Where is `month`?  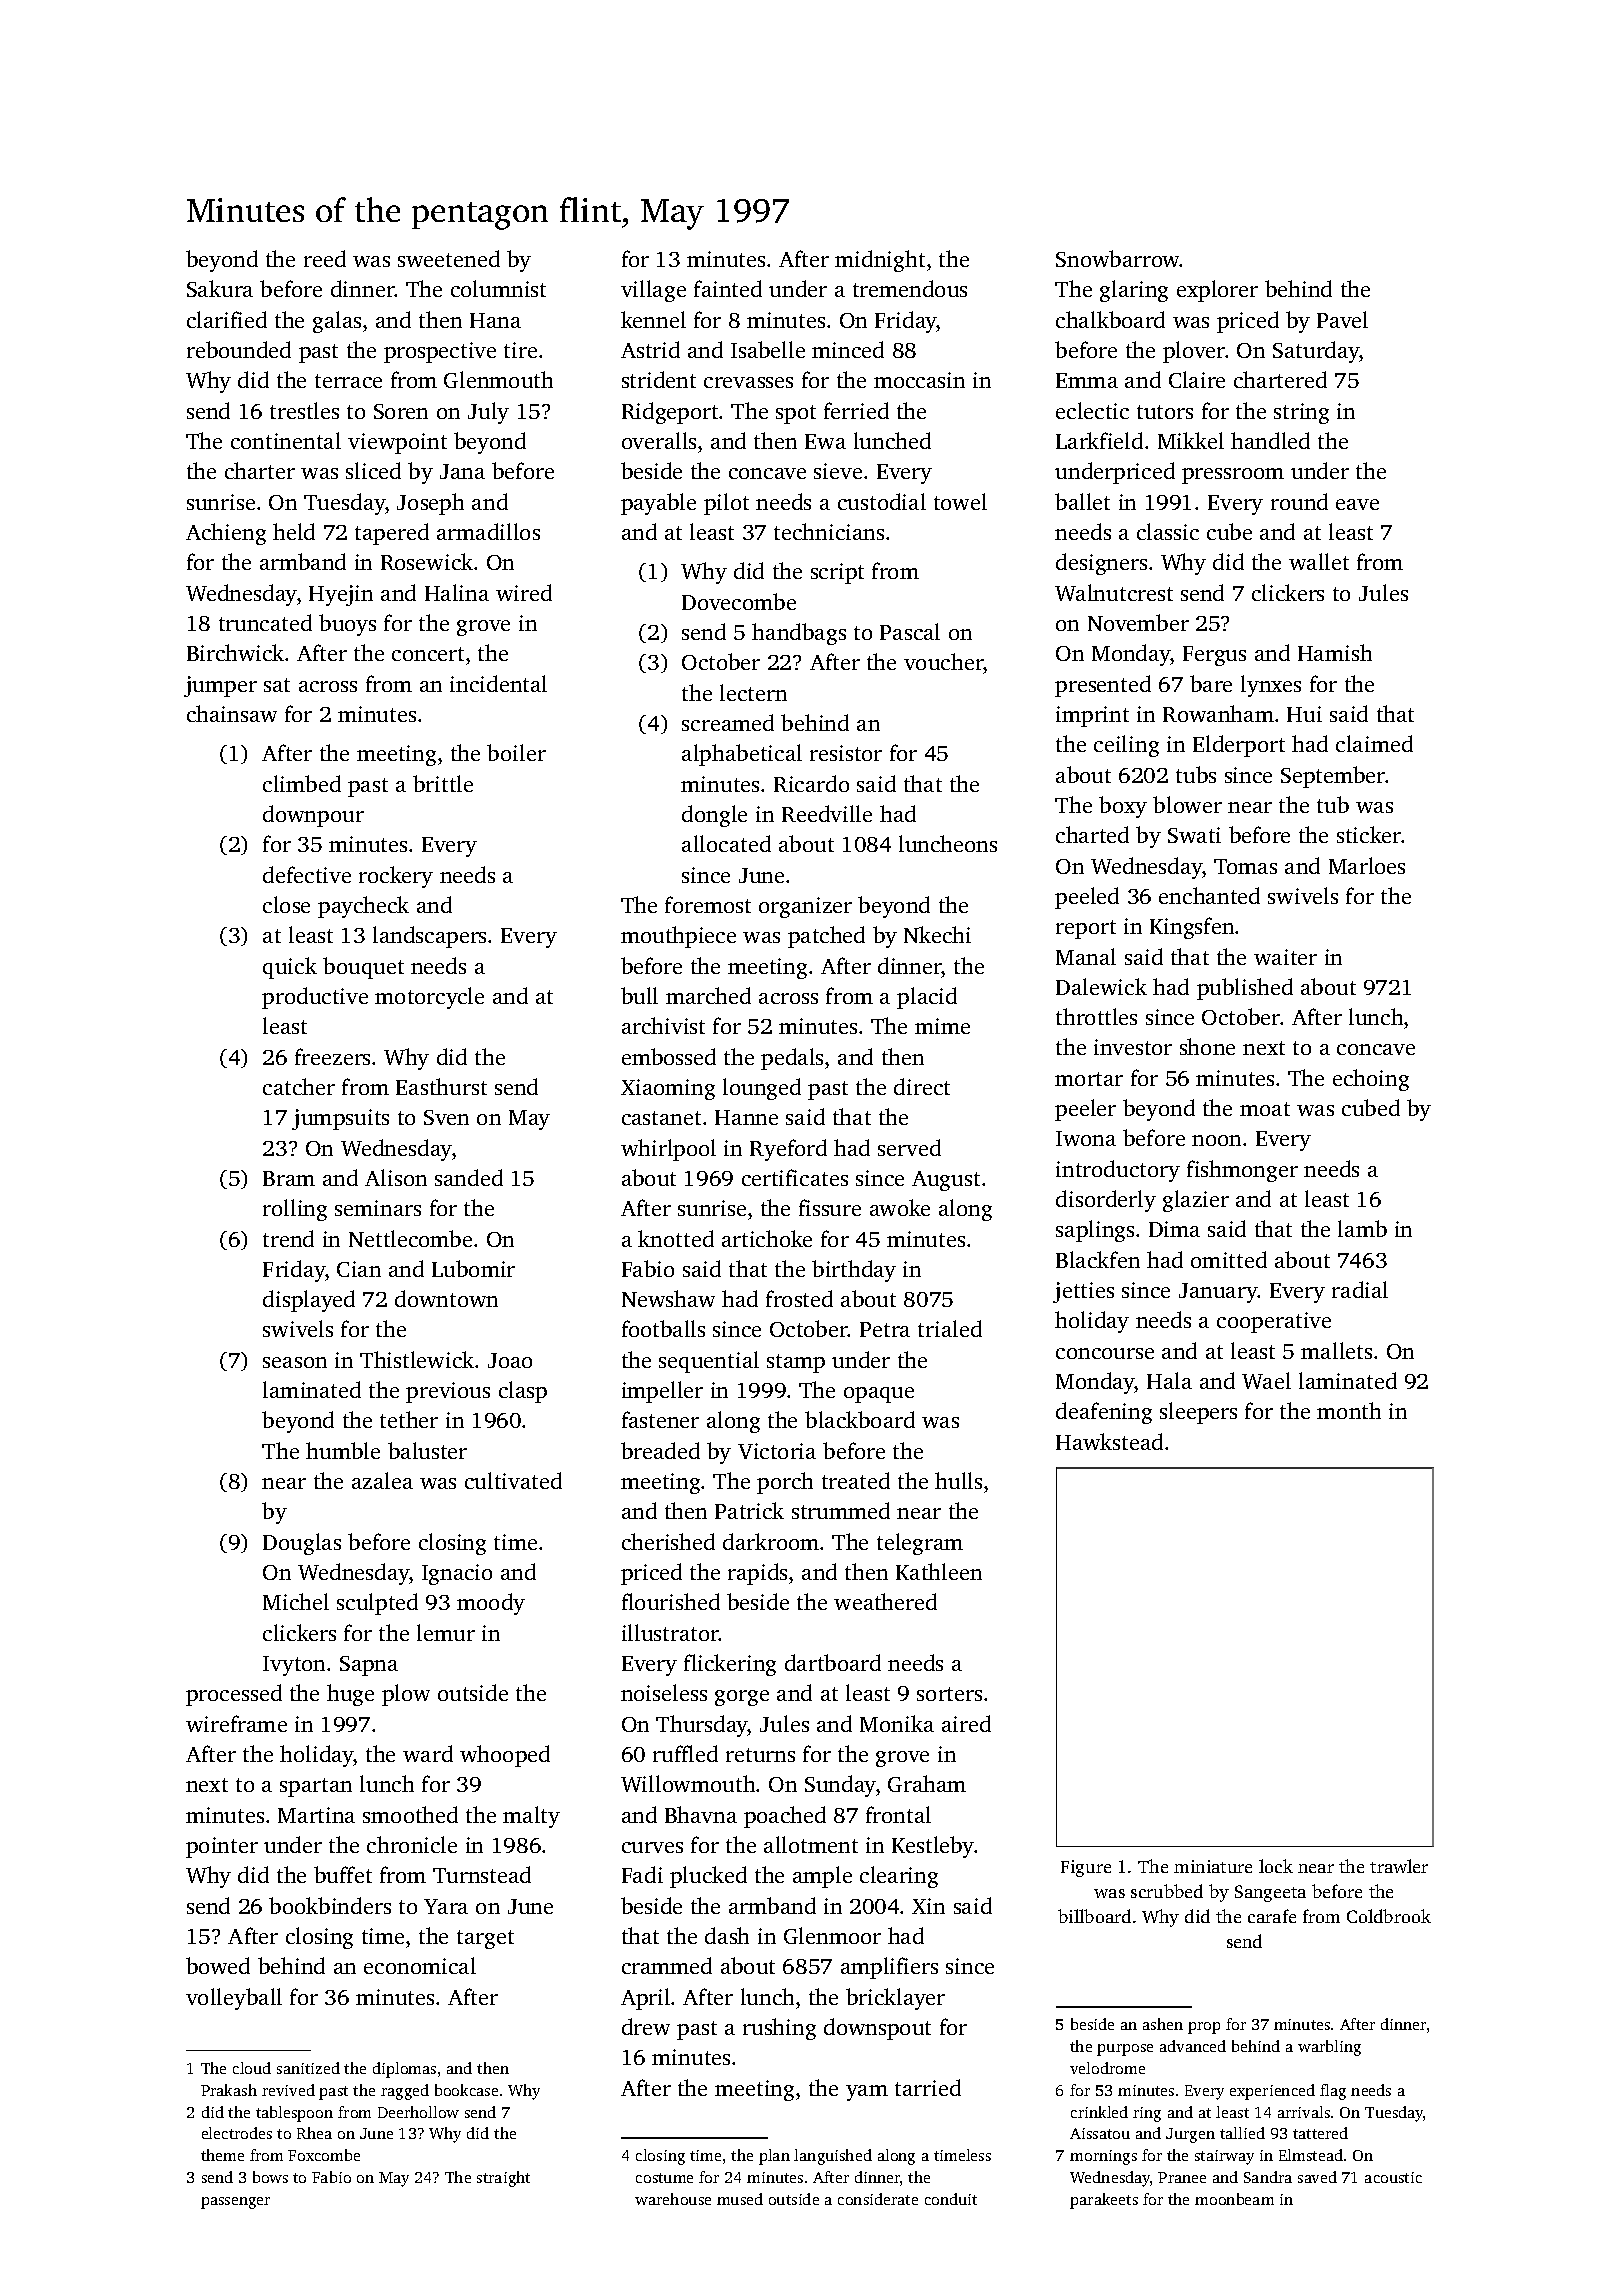
month is located at coordinates (1349, 1410).
